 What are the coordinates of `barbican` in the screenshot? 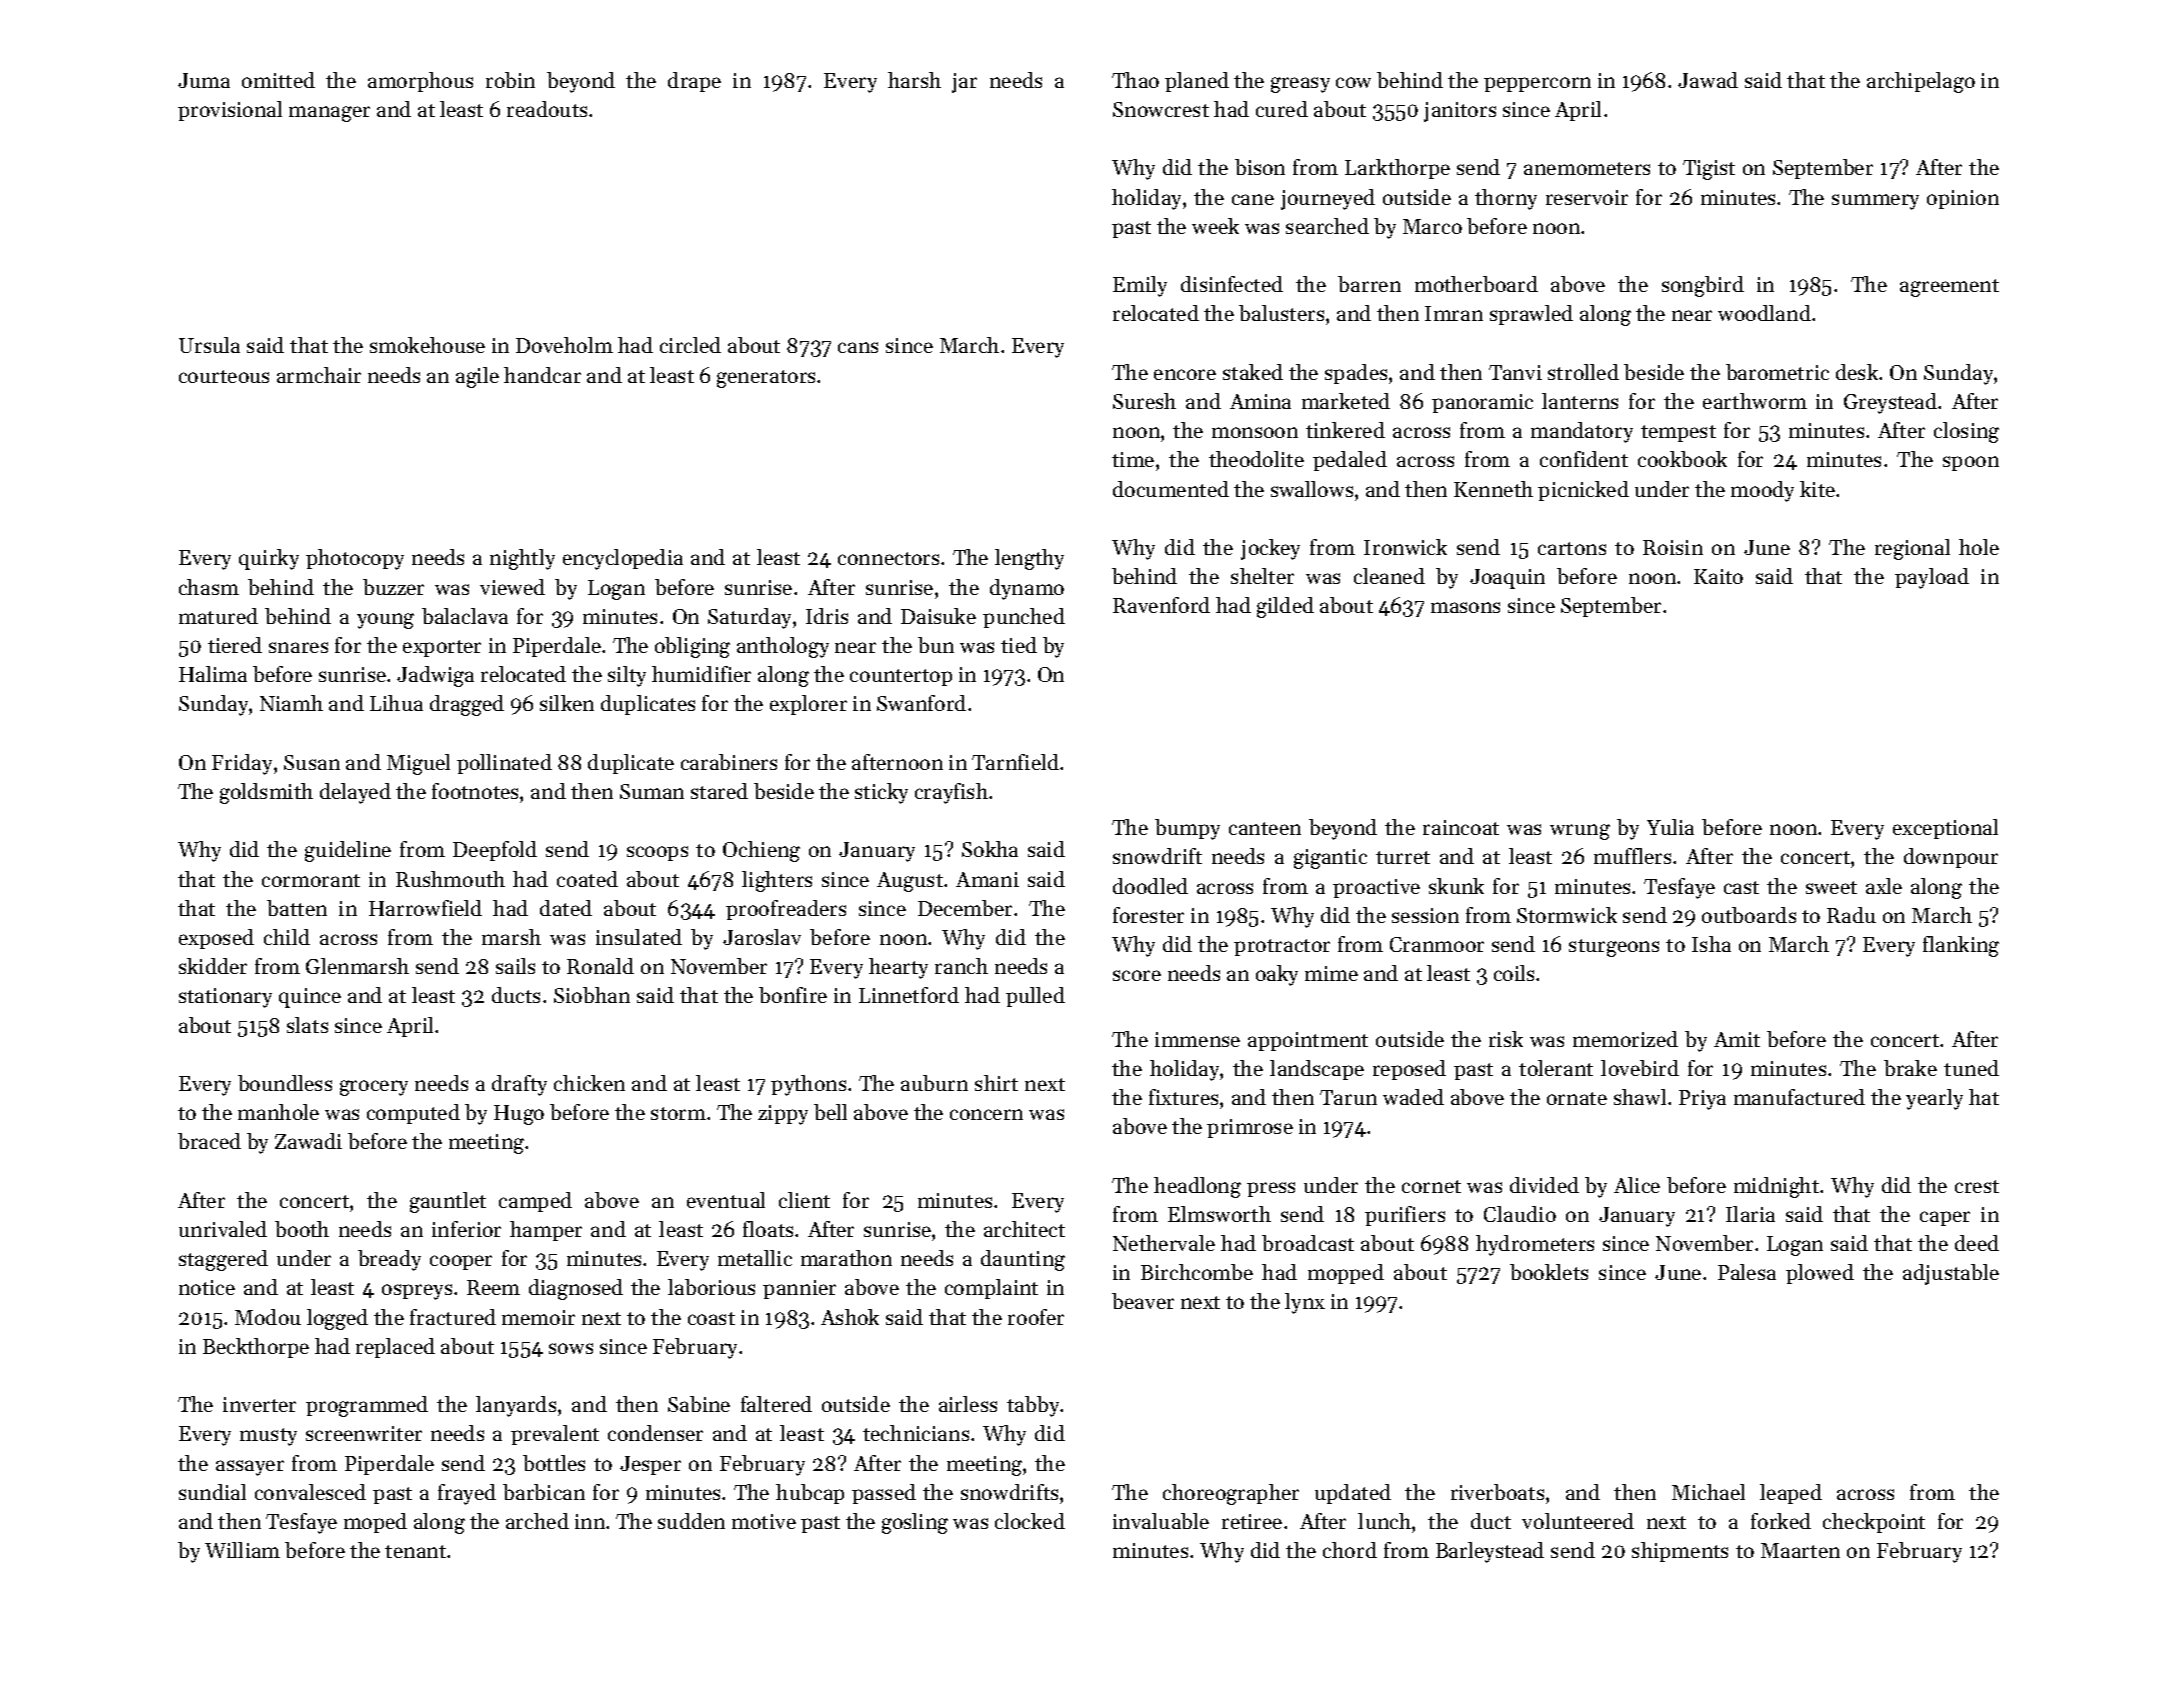 It's located at (544, 1492).
